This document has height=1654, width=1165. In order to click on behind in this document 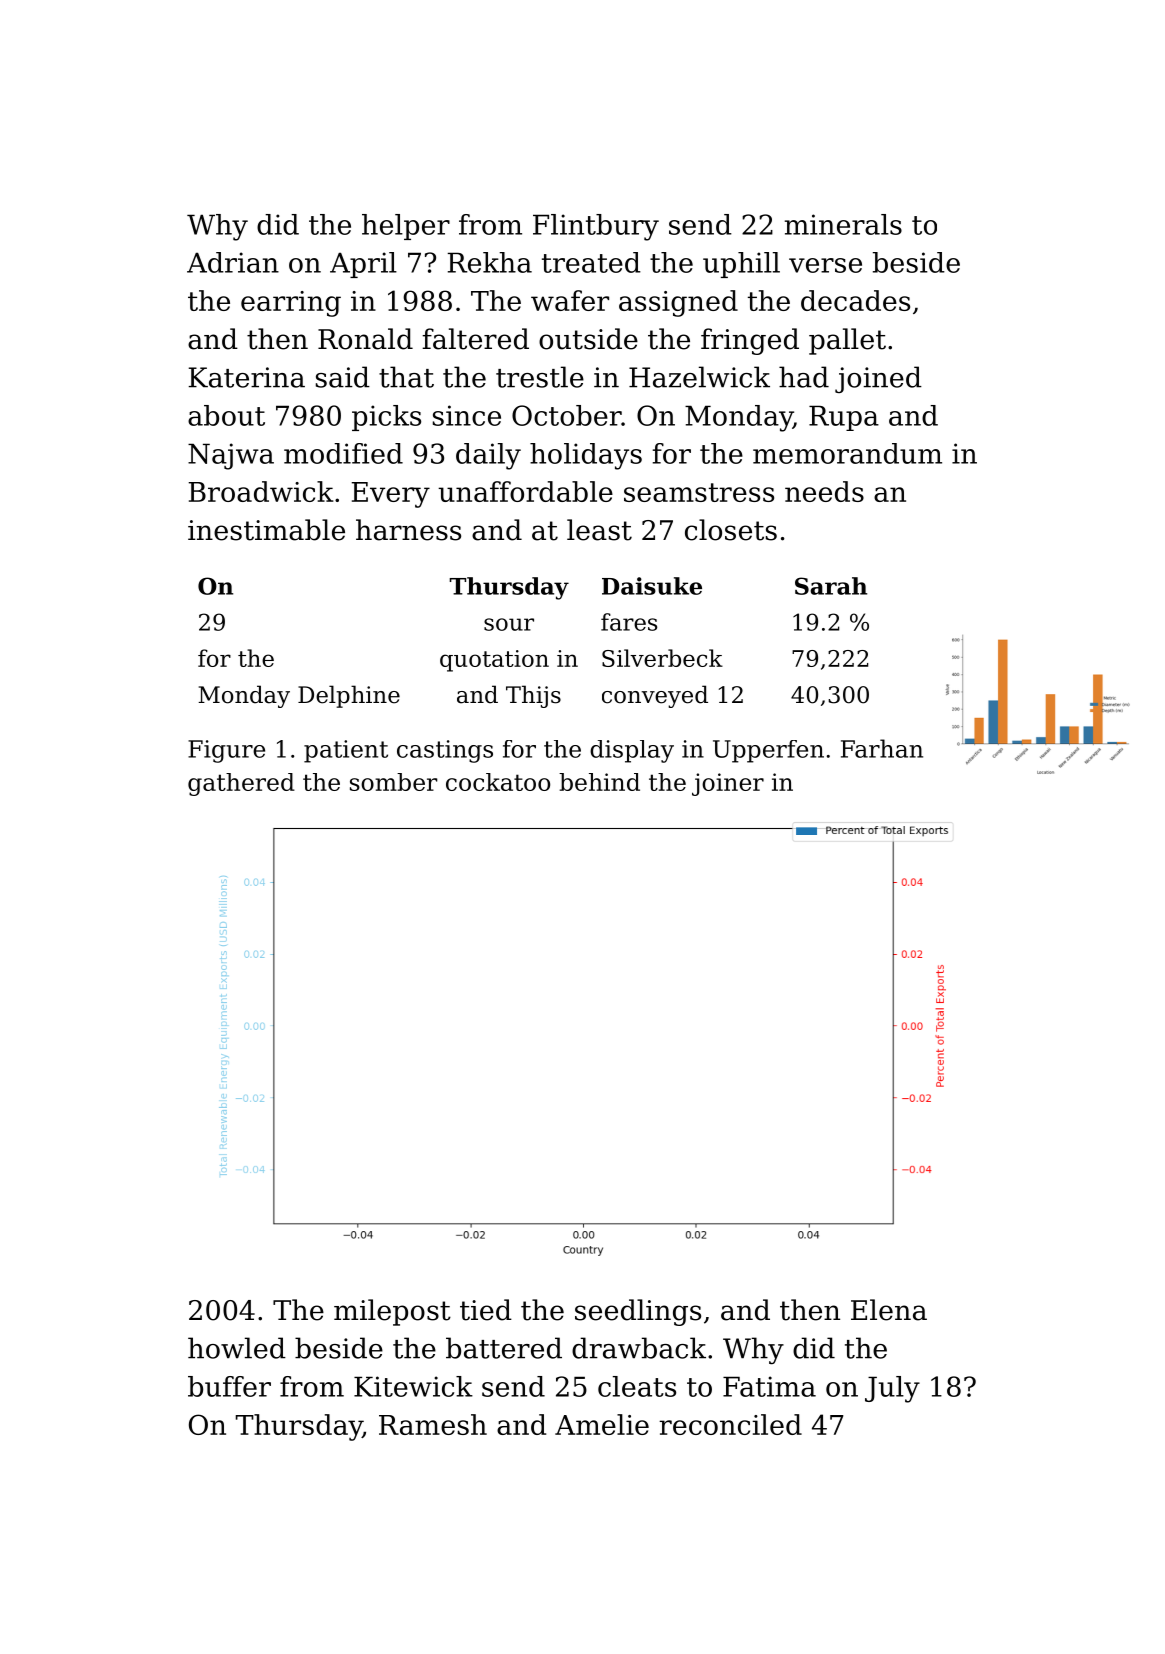, I will do `click(599, 782)`.
